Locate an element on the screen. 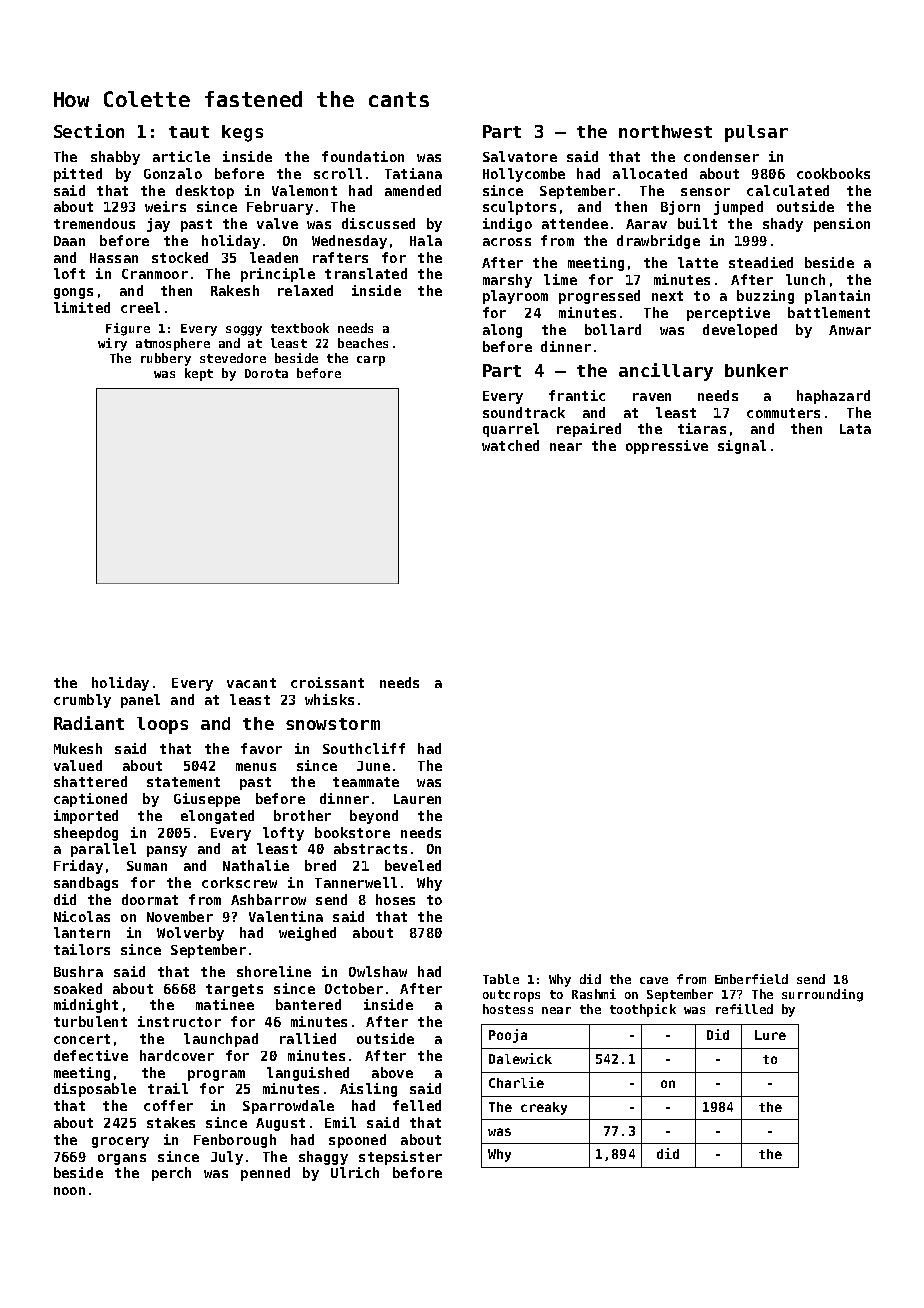  toothpick is located at coordinates (643, 1010).
